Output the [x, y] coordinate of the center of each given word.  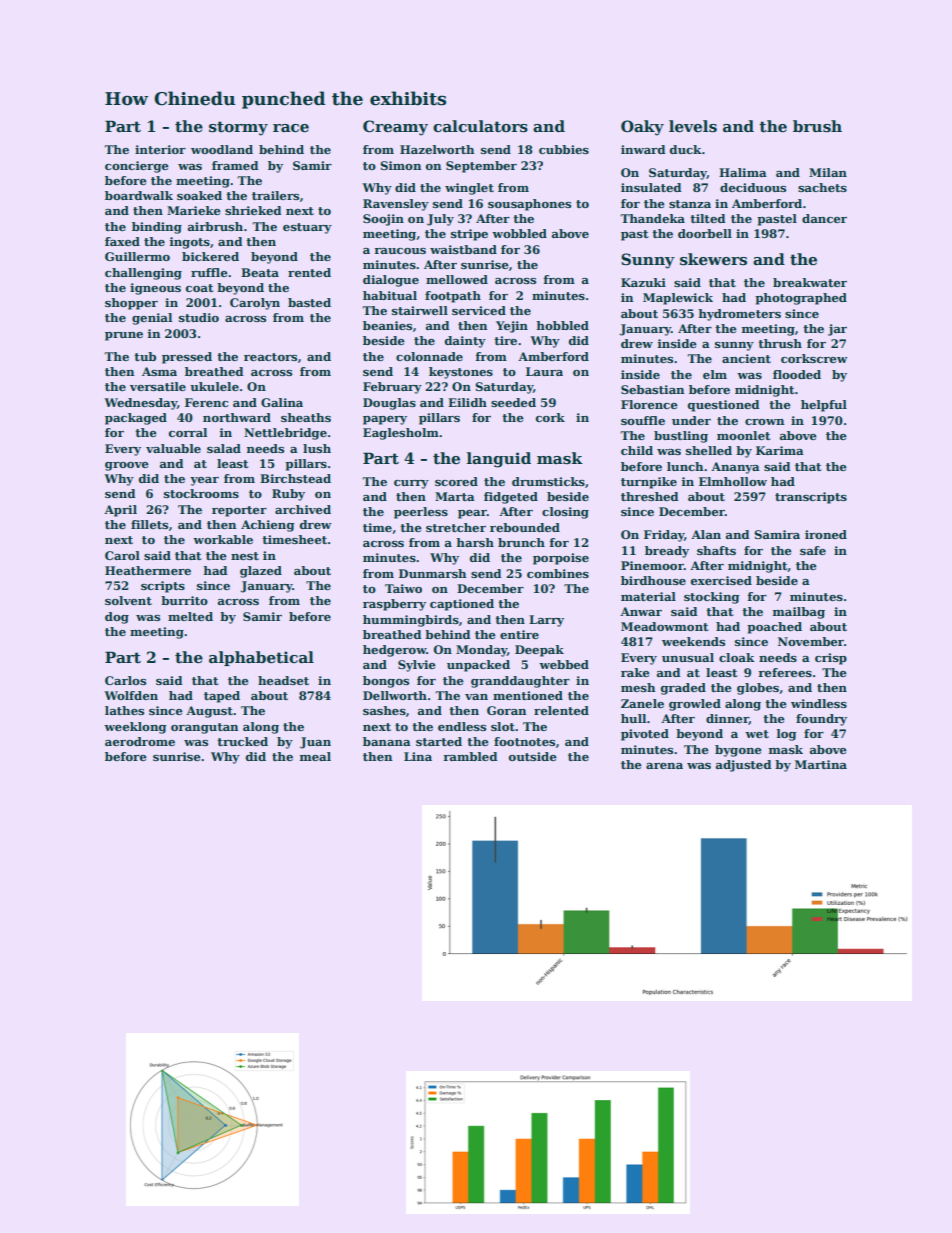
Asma [159, 371]
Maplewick [678, 299]
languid [499, 460]
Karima [780, 450]
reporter [239, 511]
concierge [137, 167]
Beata [260, 272]
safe [813, 550]
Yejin [512, 327]
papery [385, 420]
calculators [480, 126]
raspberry [394, 605]
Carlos [125, 680]
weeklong [135, 728]
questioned [724, 406]
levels [693, 126]
